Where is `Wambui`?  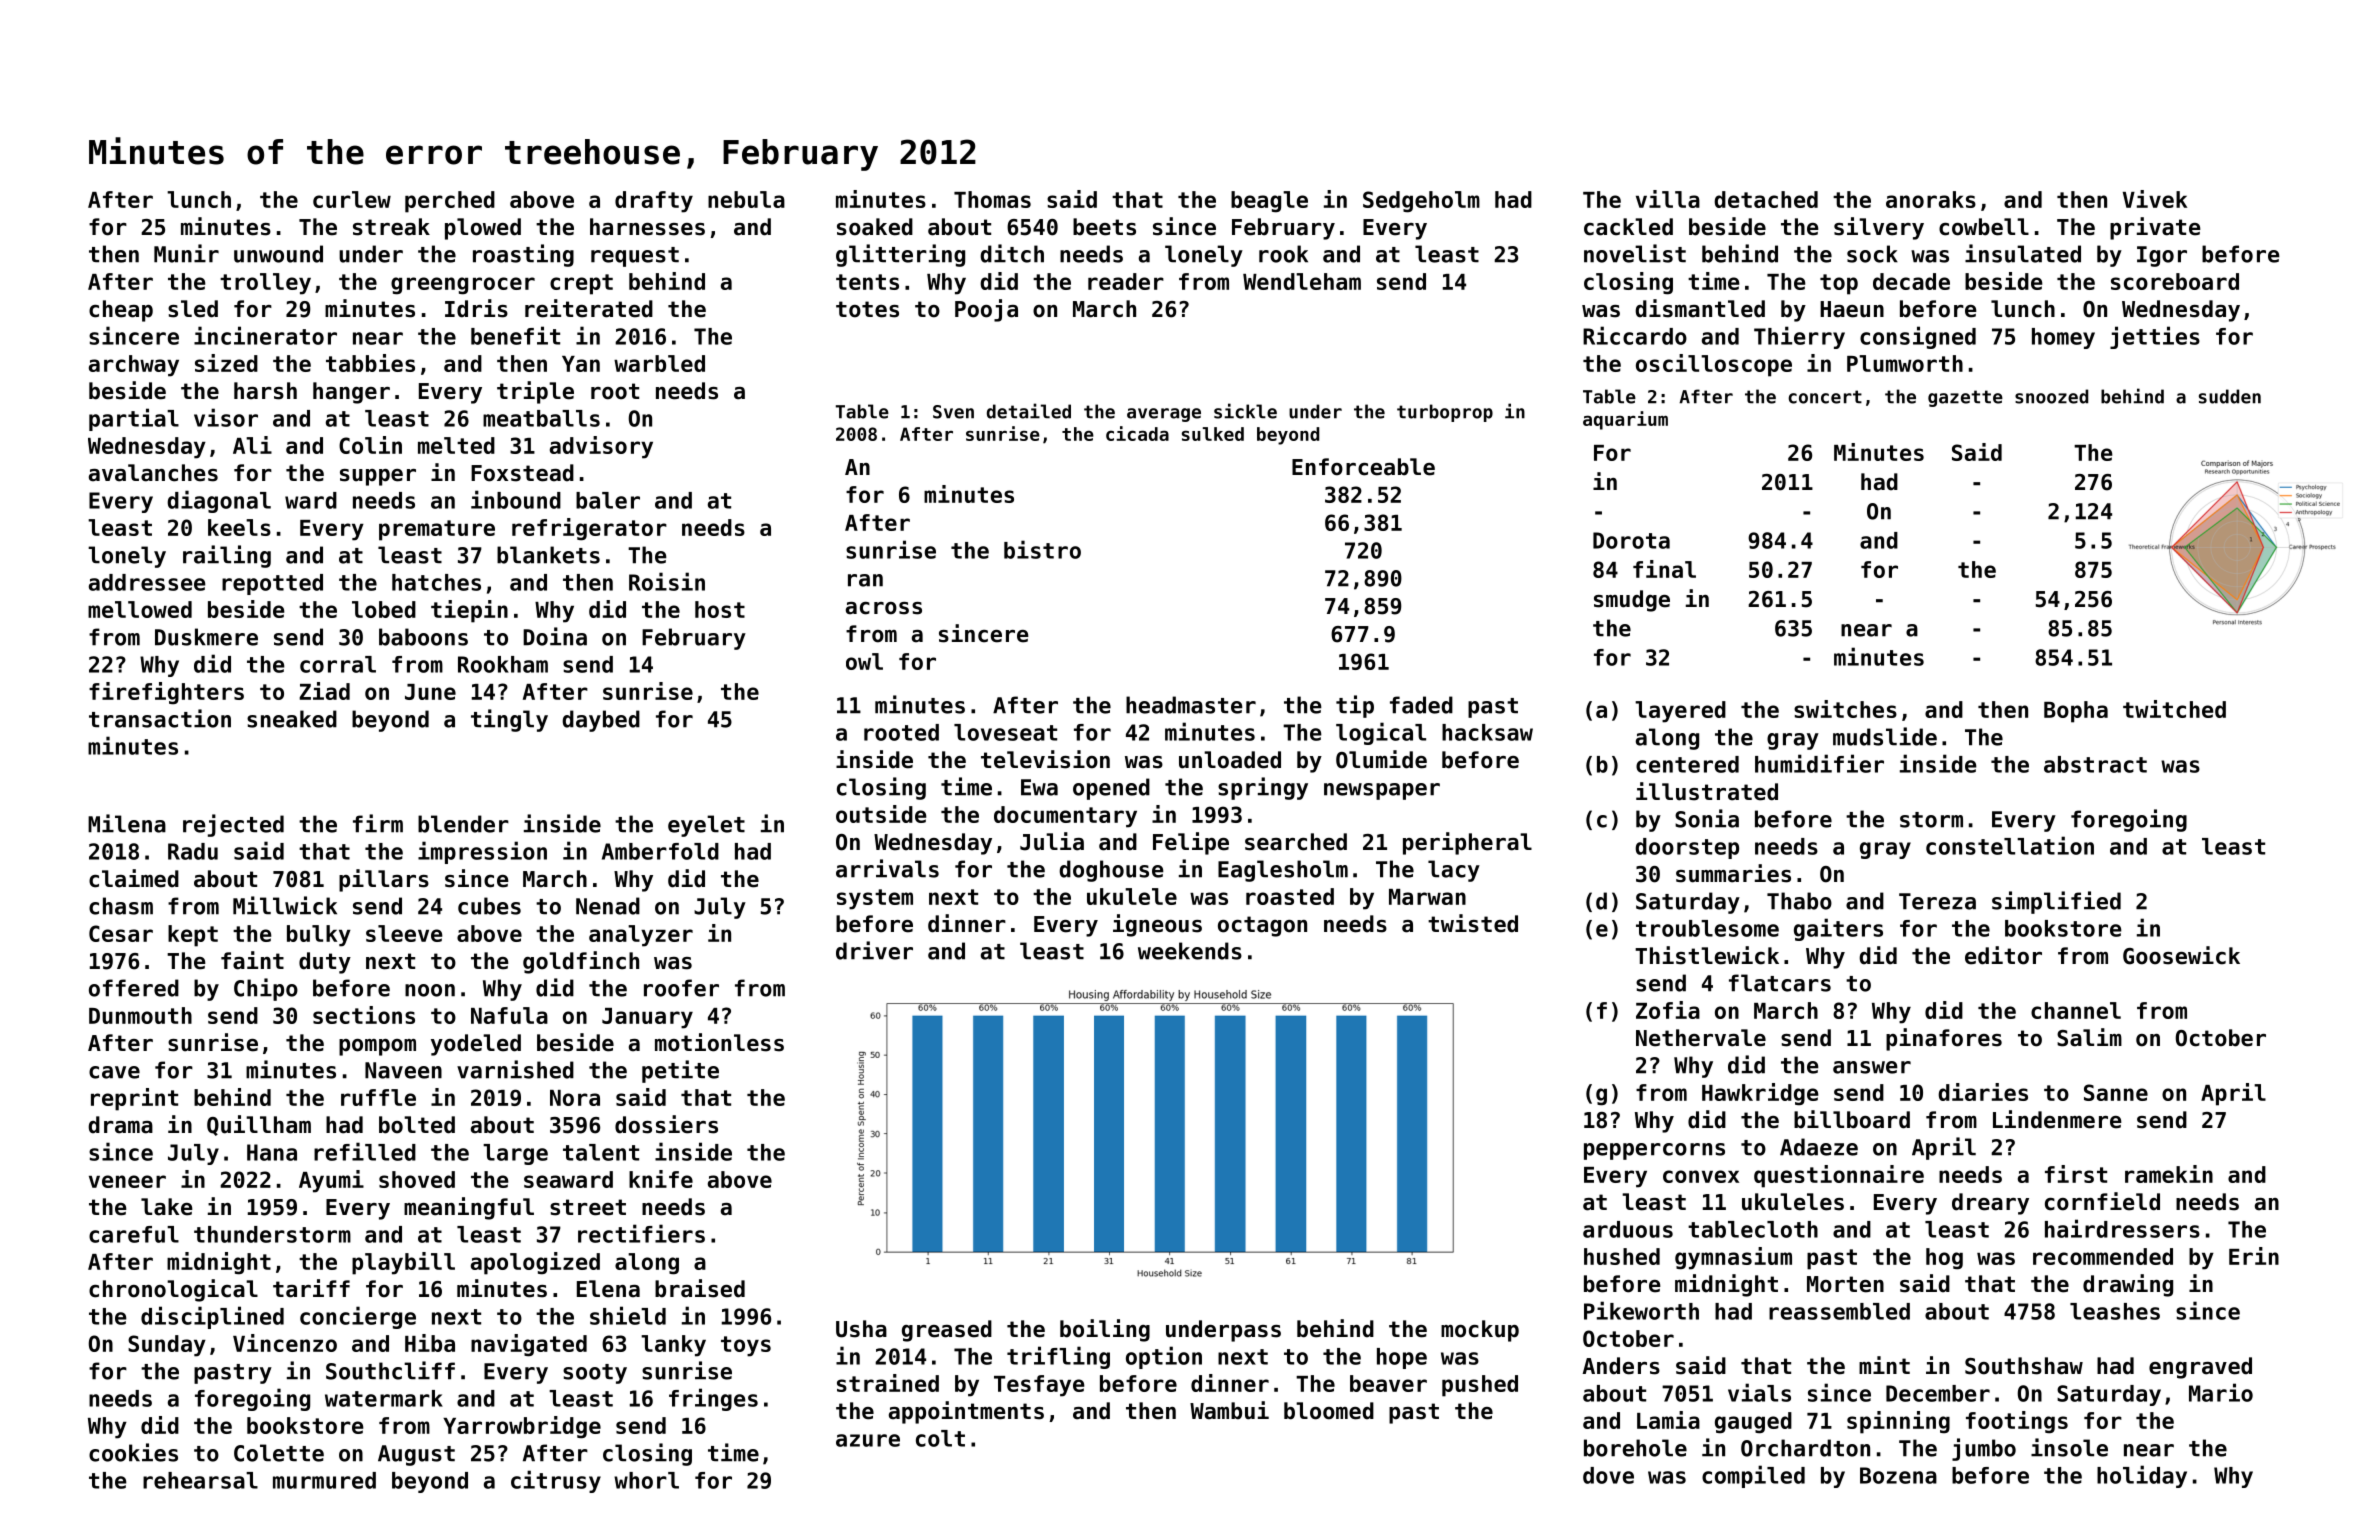 Wambui is located at coordinates (1229, 1410).
